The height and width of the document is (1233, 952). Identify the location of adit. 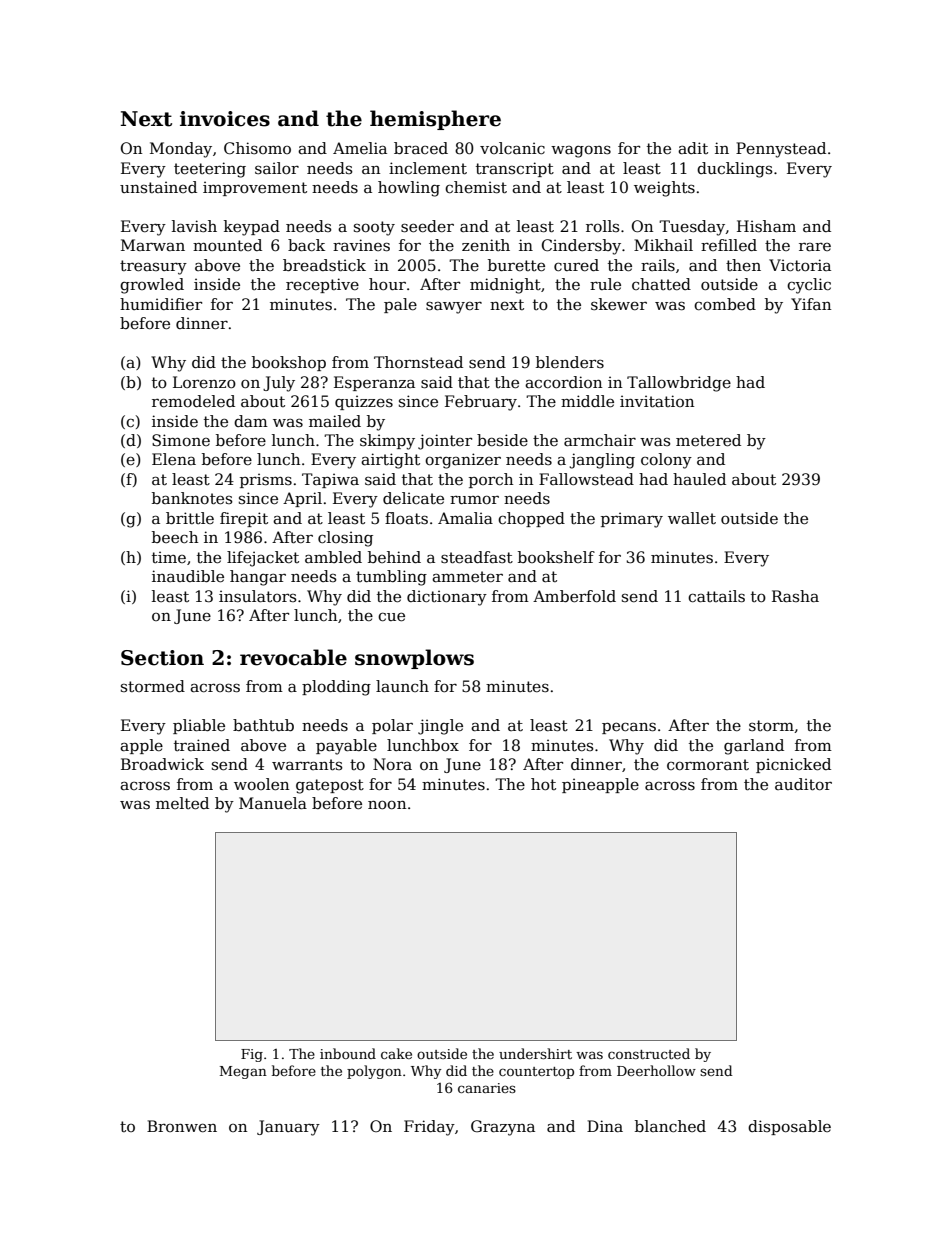
(693, 148).
